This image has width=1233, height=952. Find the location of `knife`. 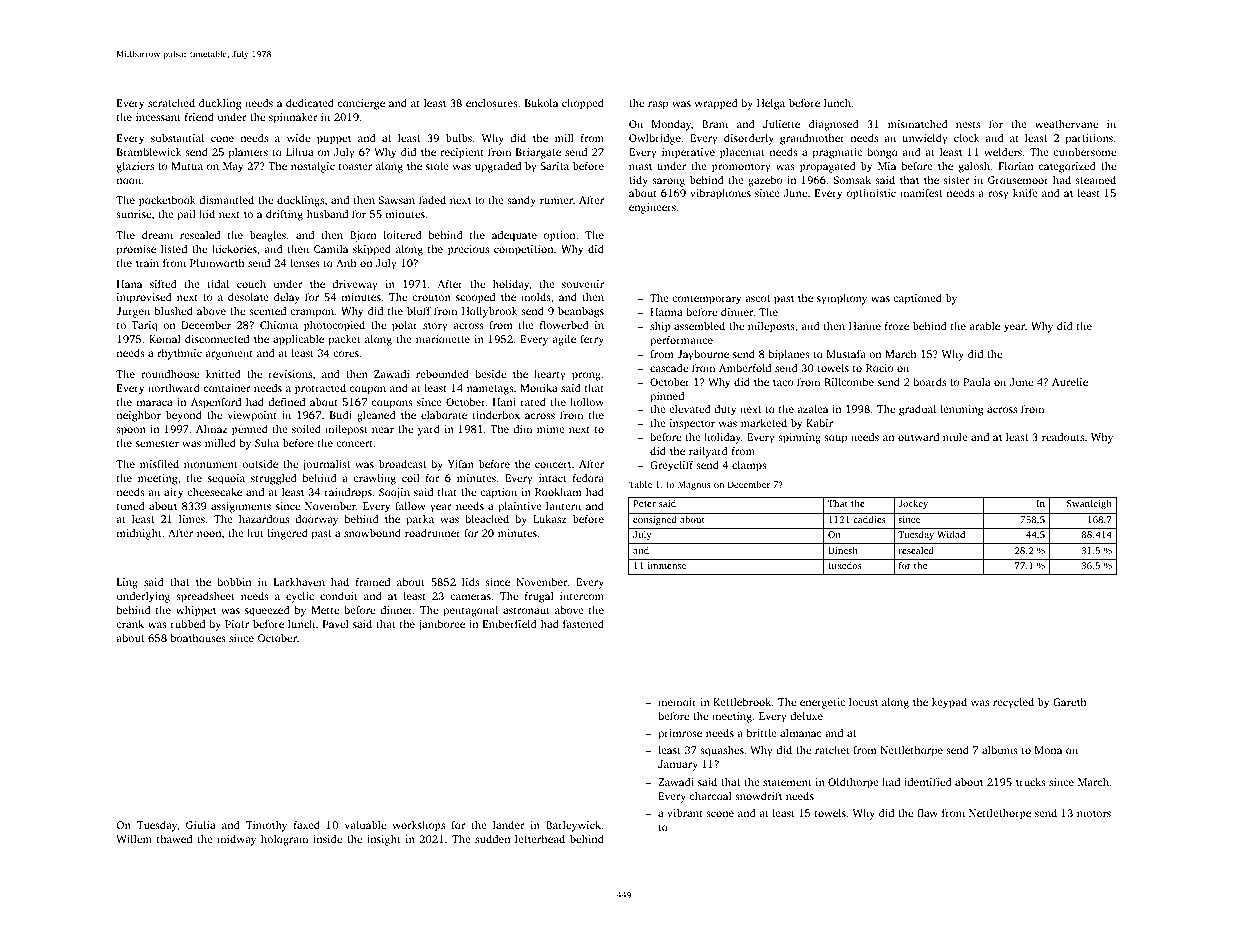

knife is located at coordinates (1025, 193).
